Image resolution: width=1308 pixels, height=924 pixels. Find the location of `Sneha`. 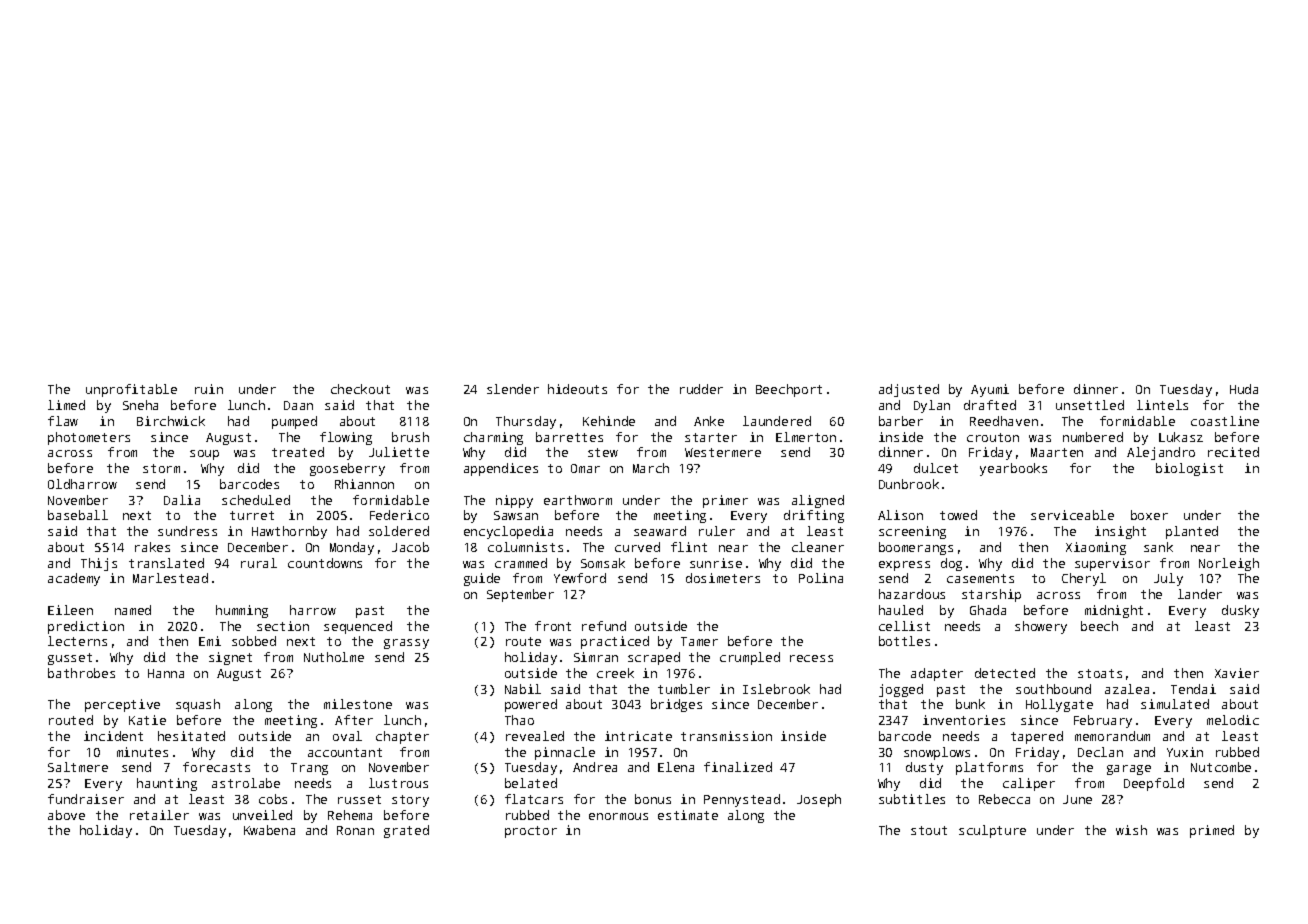

Sneha is located at coordinates (140, 405).
